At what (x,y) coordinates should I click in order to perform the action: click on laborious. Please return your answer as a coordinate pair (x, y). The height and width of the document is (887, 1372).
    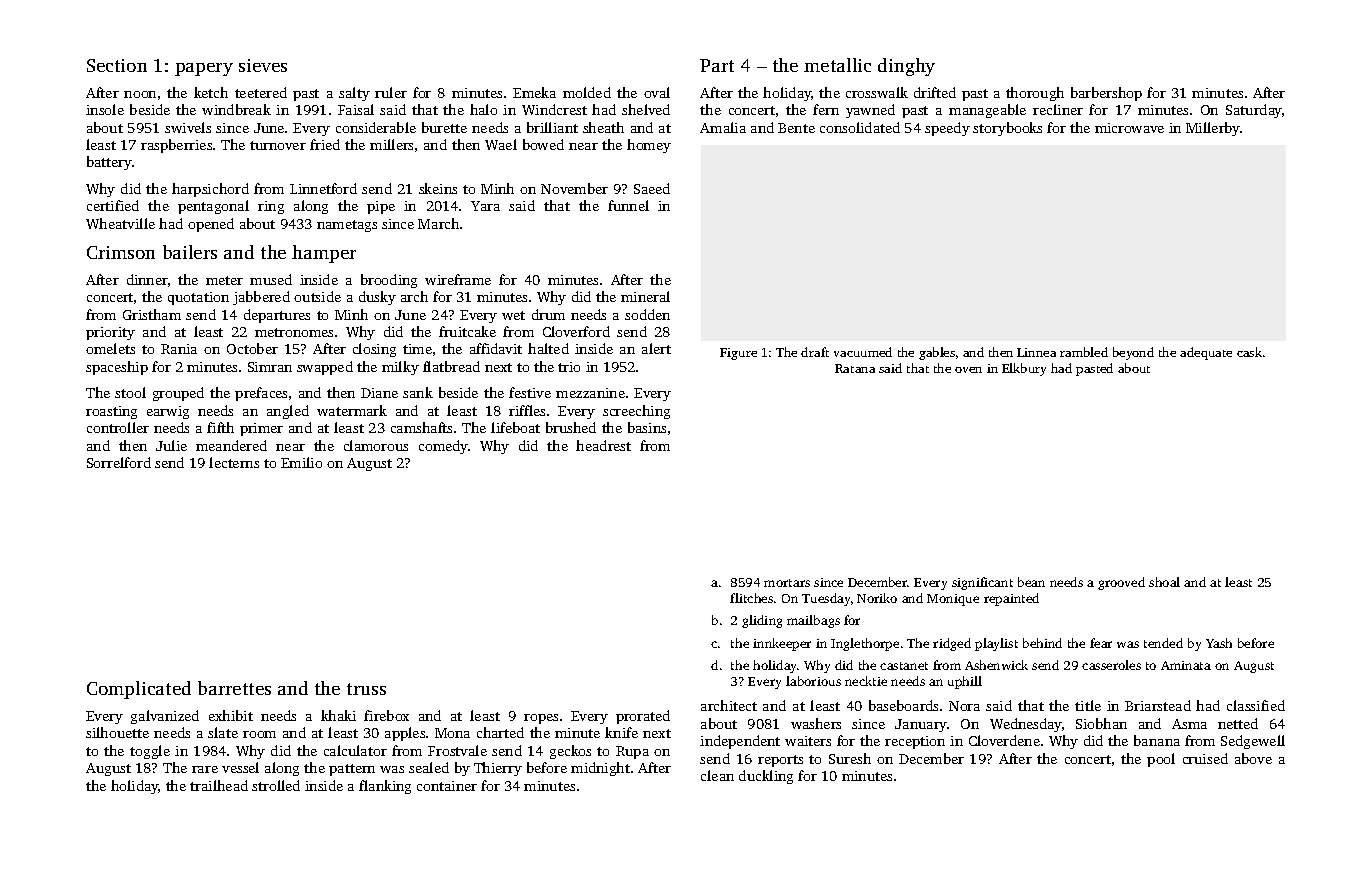
    Looking at the image, I should click on (813, 681).
